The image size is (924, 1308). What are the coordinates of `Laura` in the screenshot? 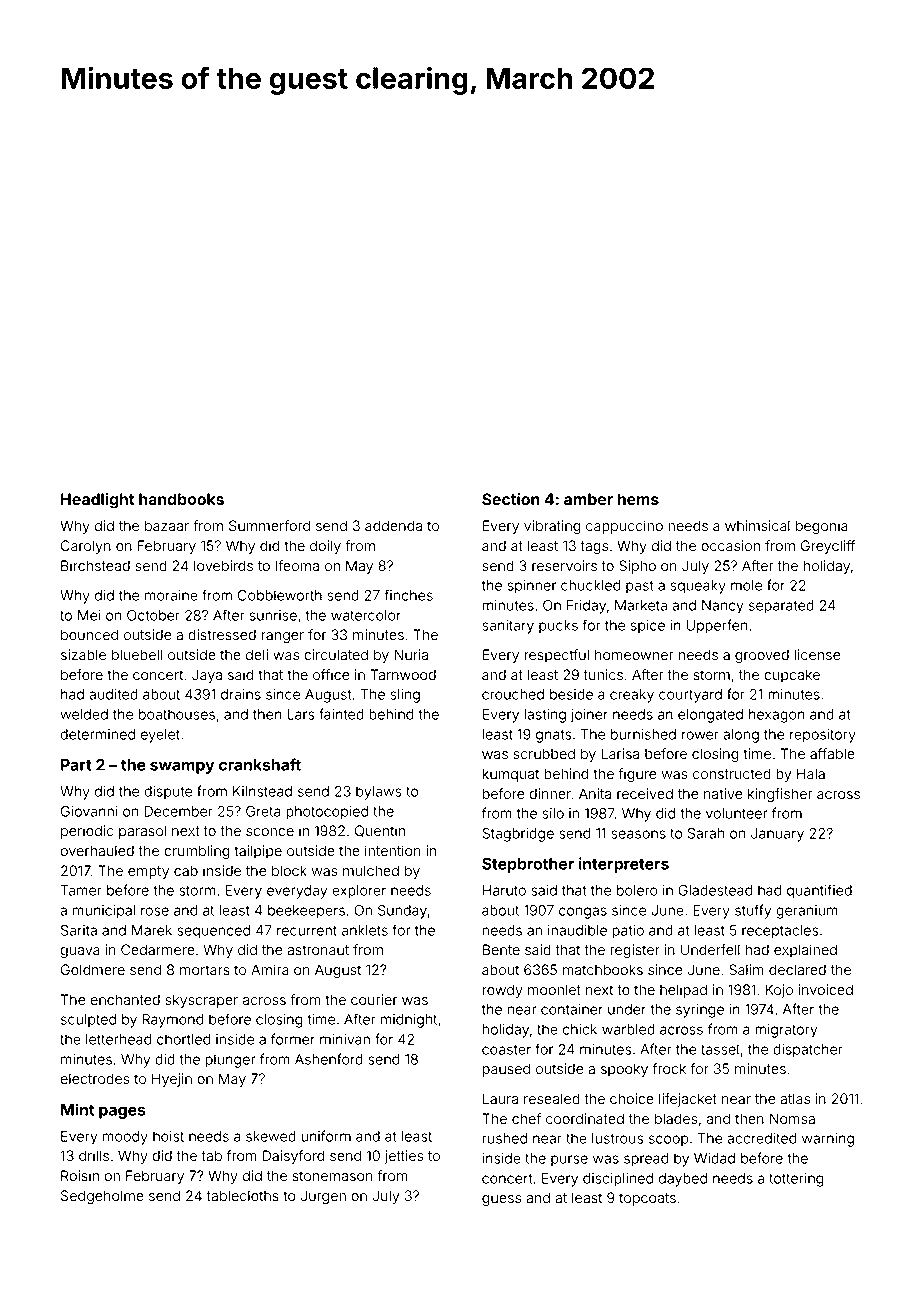 It's located at (500, 1099).
